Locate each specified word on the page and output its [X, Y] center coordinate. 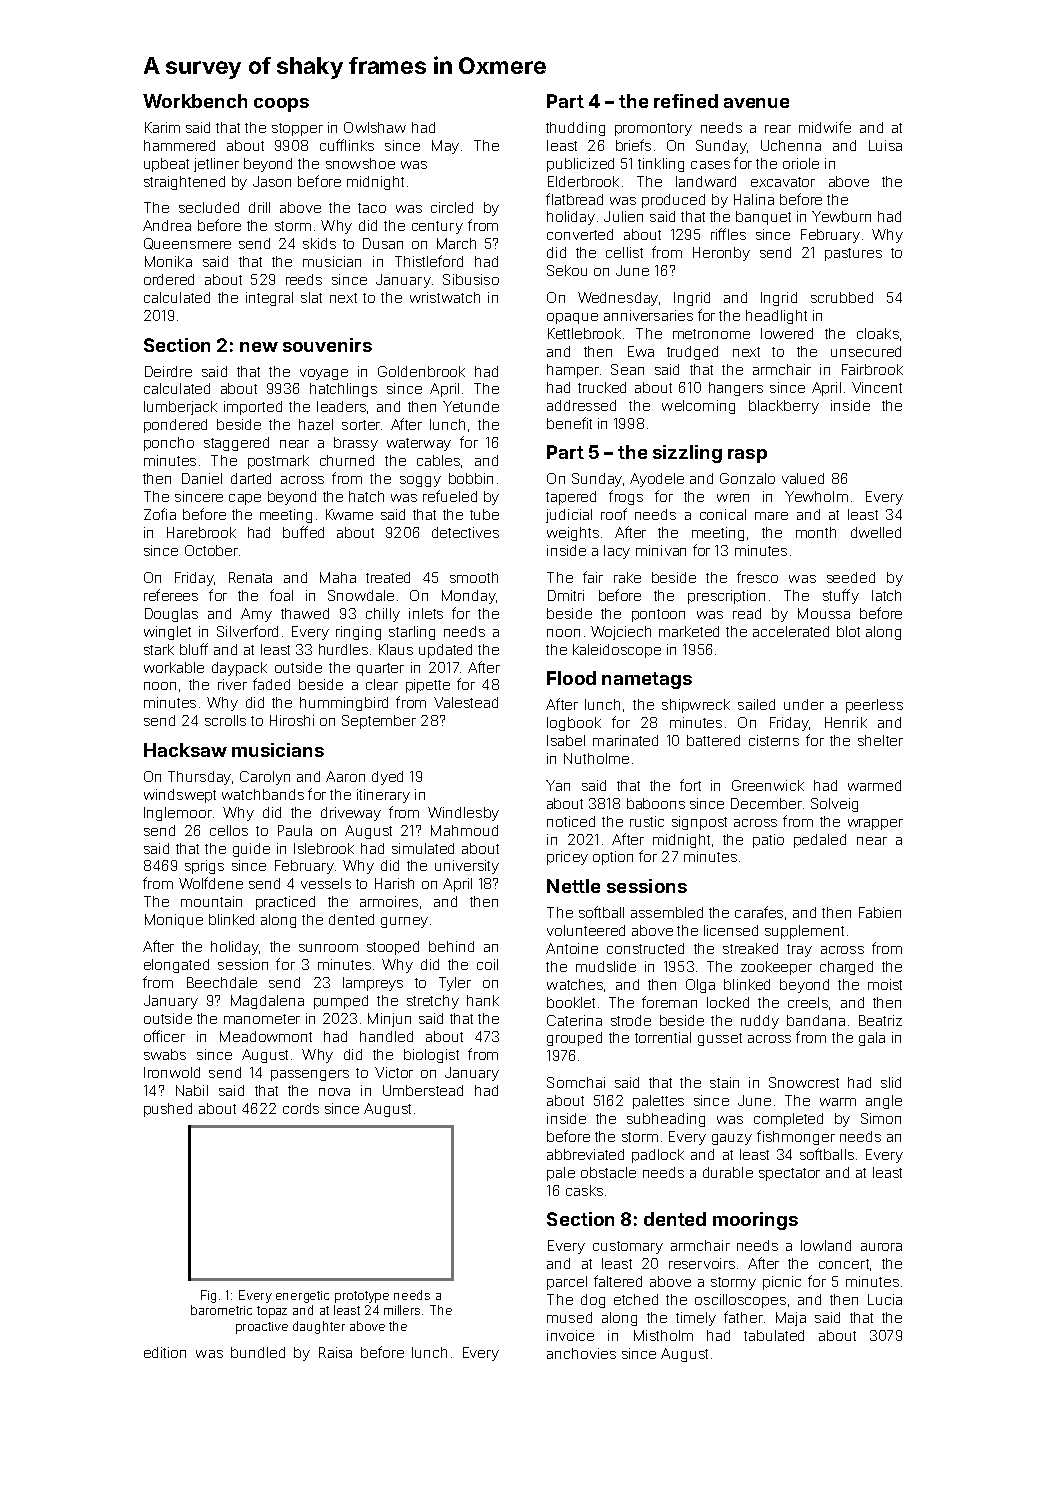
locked [728, 1002]
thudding [575, 129]
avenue [756, 103]
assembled [667, 912]
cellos [229, 830]
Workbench [195, 101]
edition [165, 1352]
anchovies [581, 1353]
